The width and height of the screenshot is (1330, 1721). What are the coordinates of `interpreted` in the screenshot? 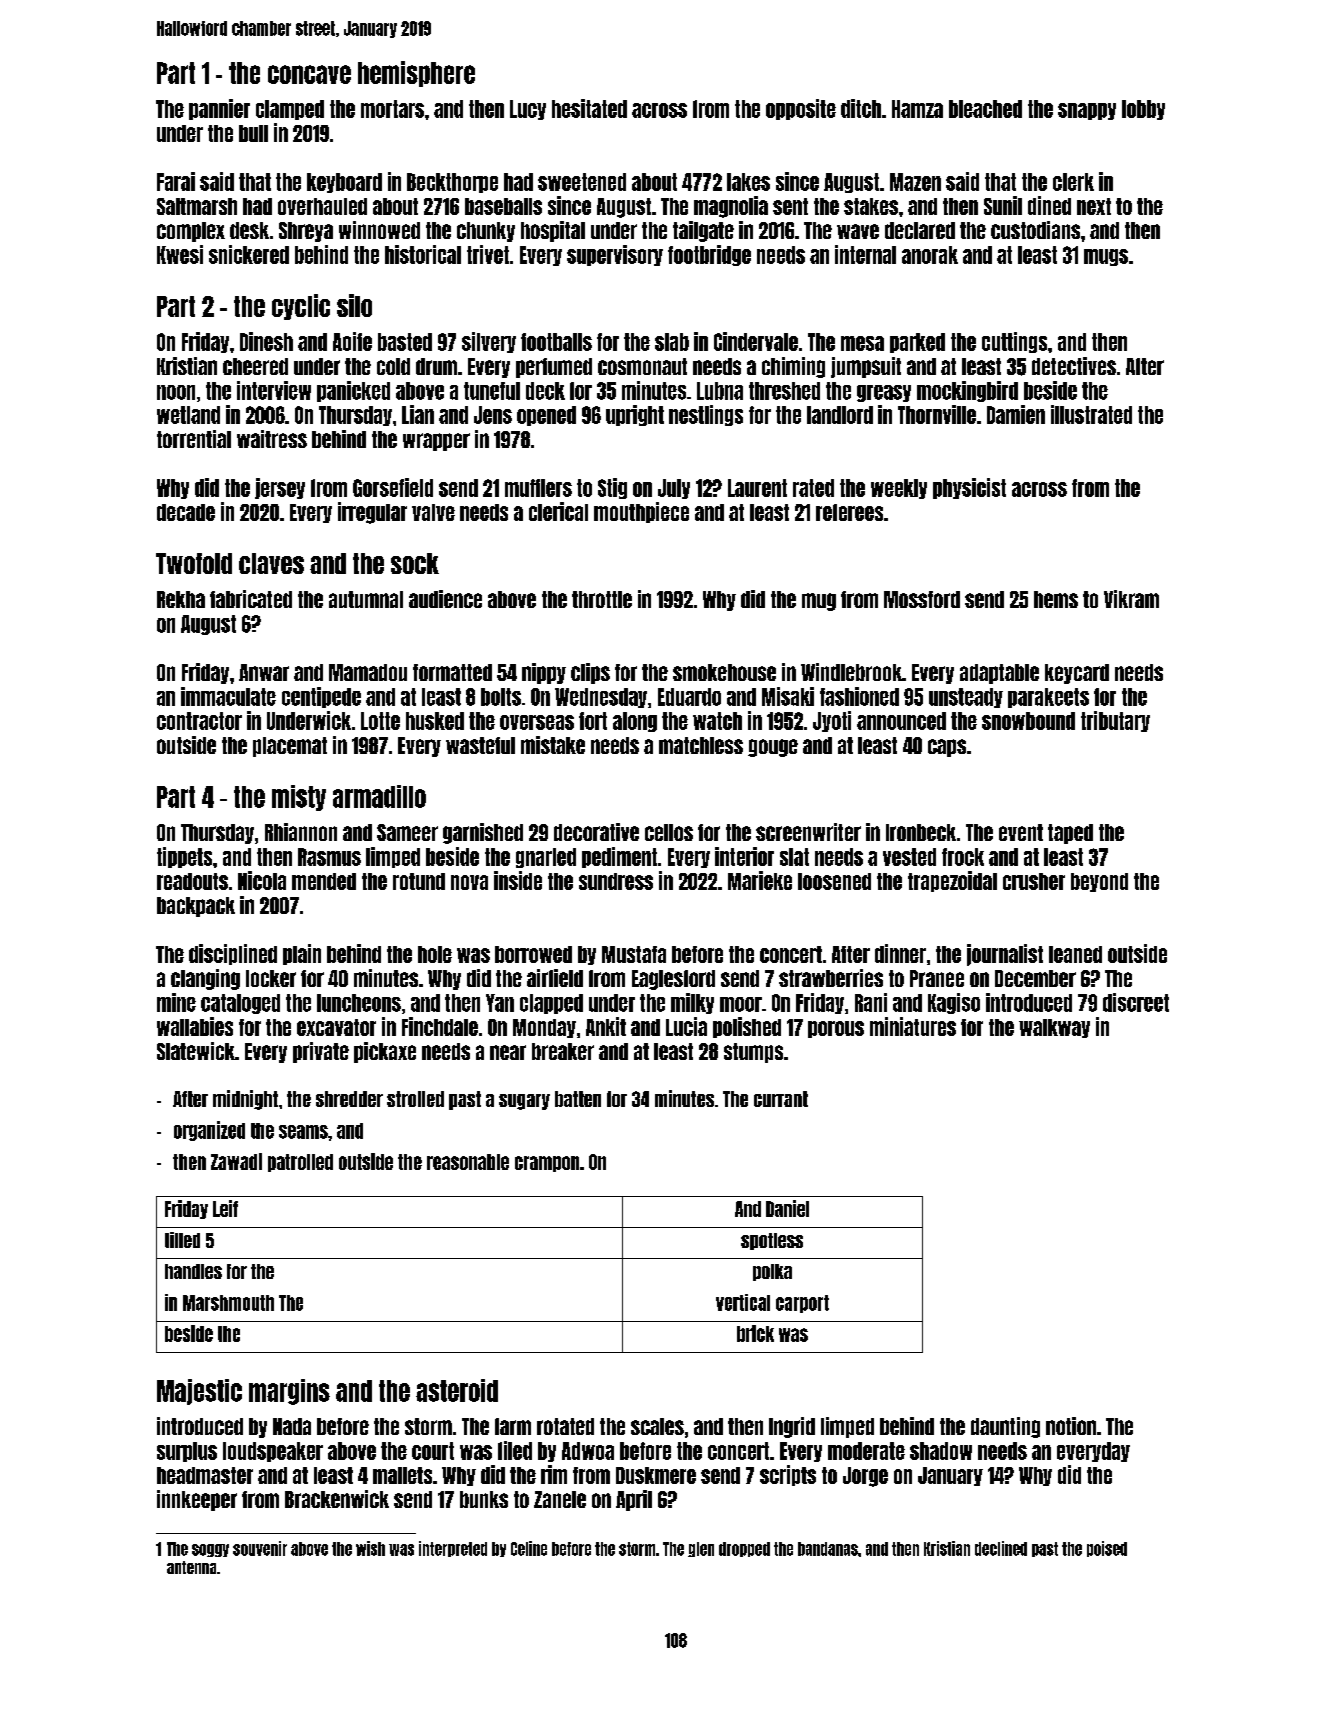 It's located at (453, 1549).
